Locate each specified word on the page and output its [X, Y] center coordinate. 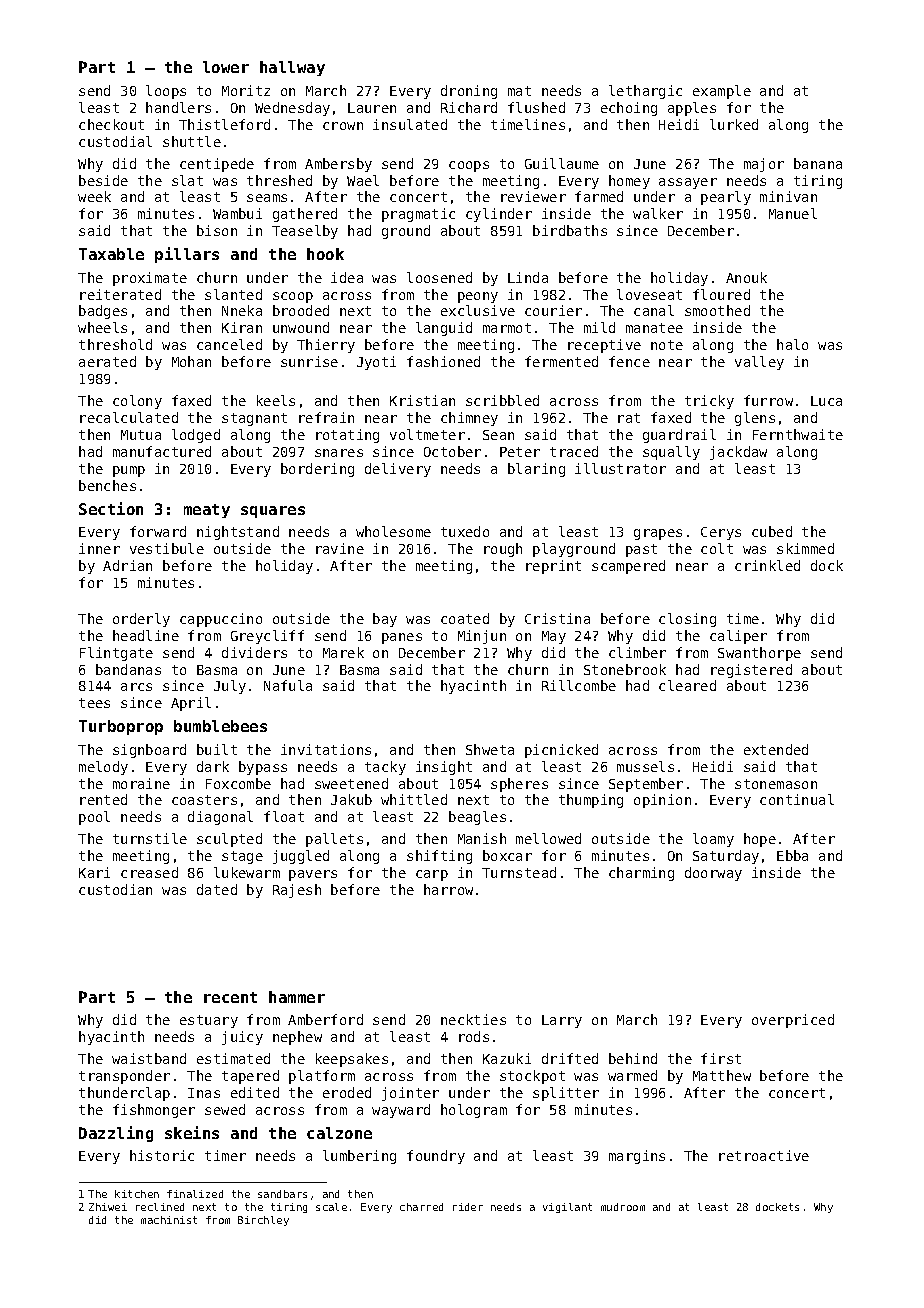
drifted [570, 1058]
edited [255, 1092]
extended [776, 749]
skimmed [805, 548]
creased [149, 872]
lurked [734, 124]
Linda [528, 277]
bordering [317, 470]
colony [137, 402]
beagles [477, 818]
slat [187, 180]
